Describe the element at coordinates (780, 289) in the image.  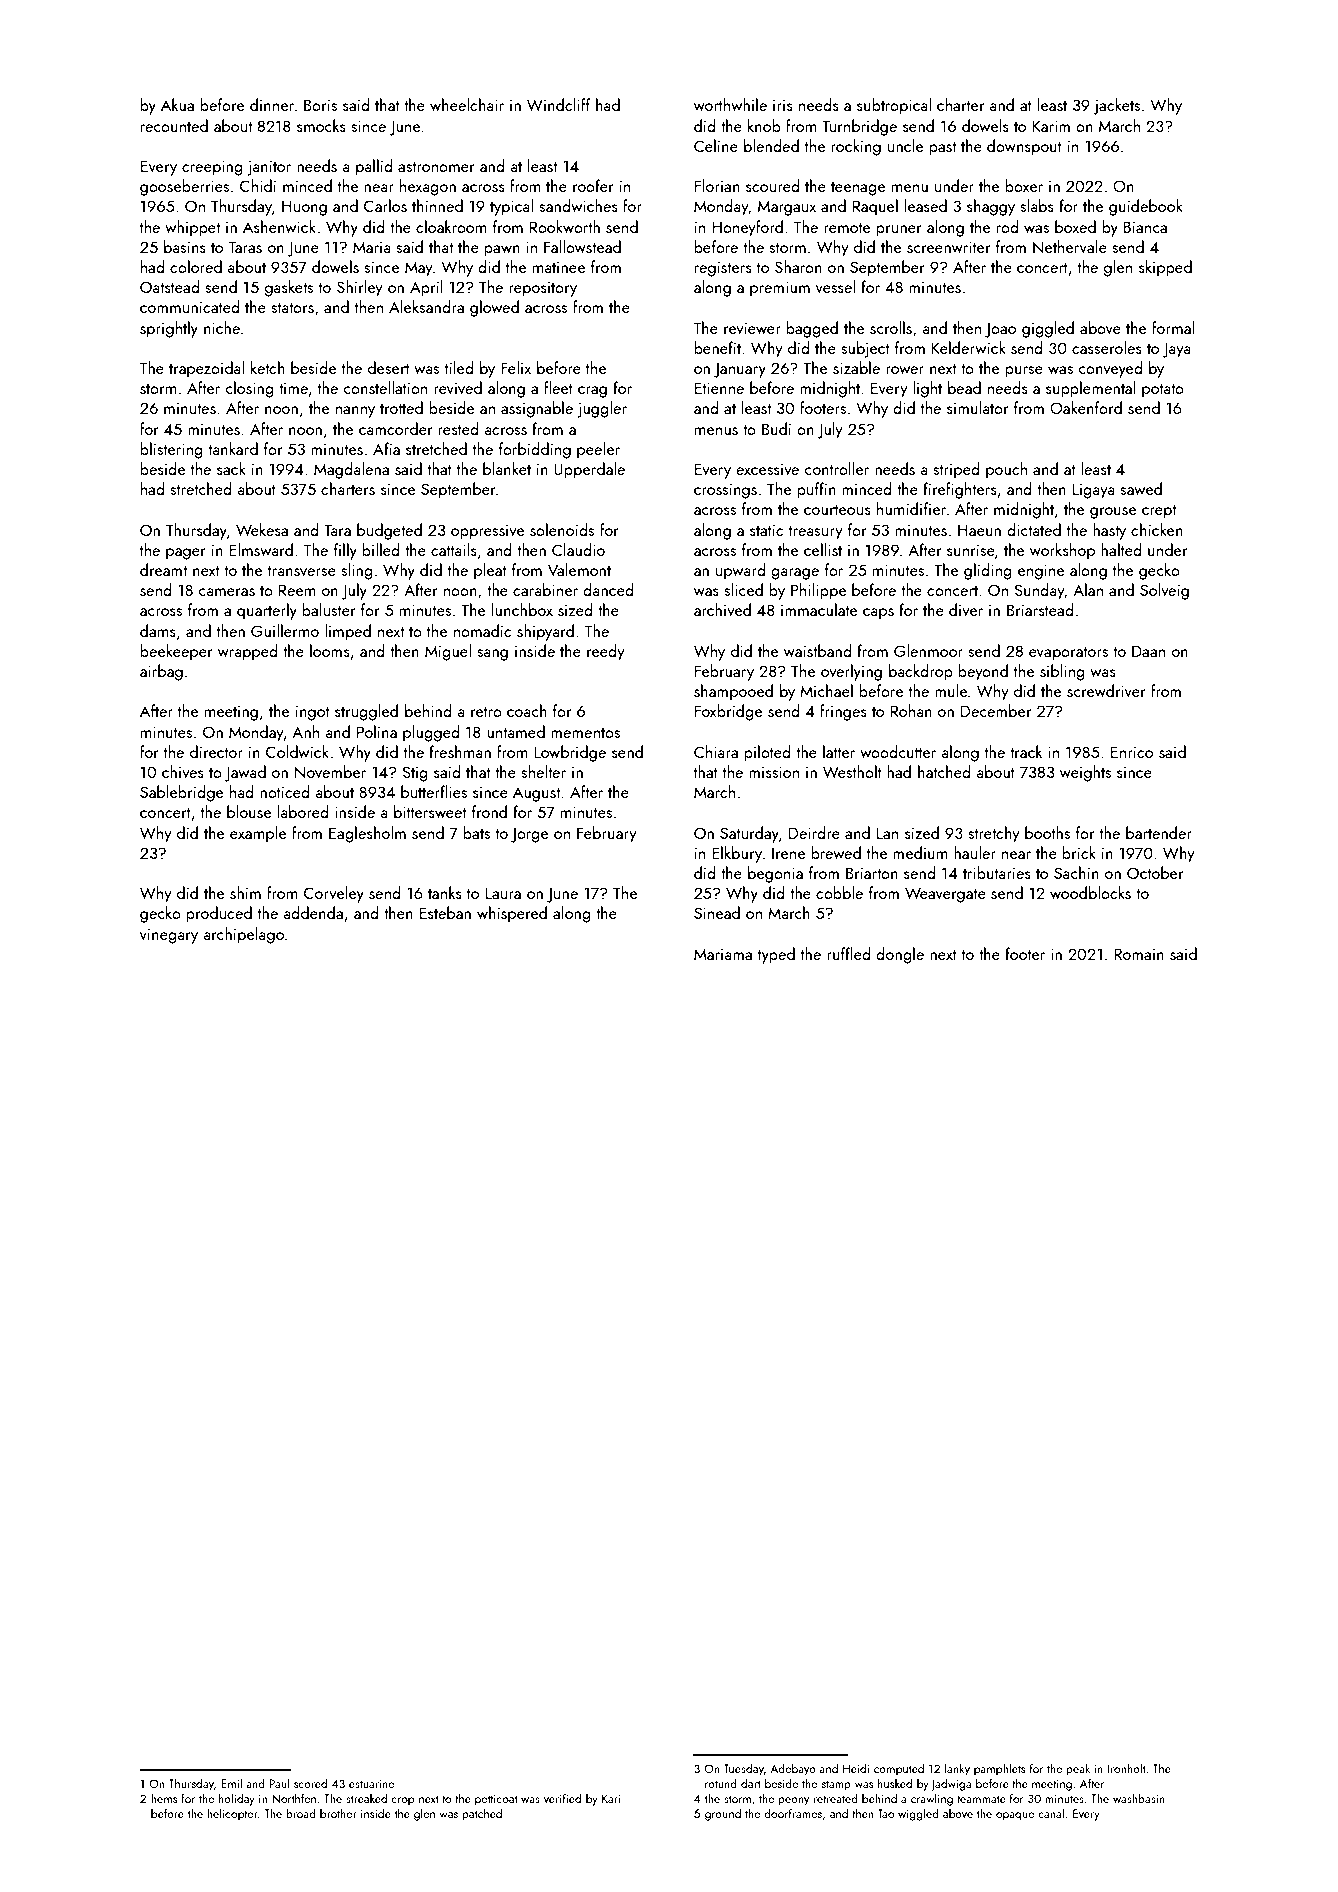
I see `premium` at that location.
